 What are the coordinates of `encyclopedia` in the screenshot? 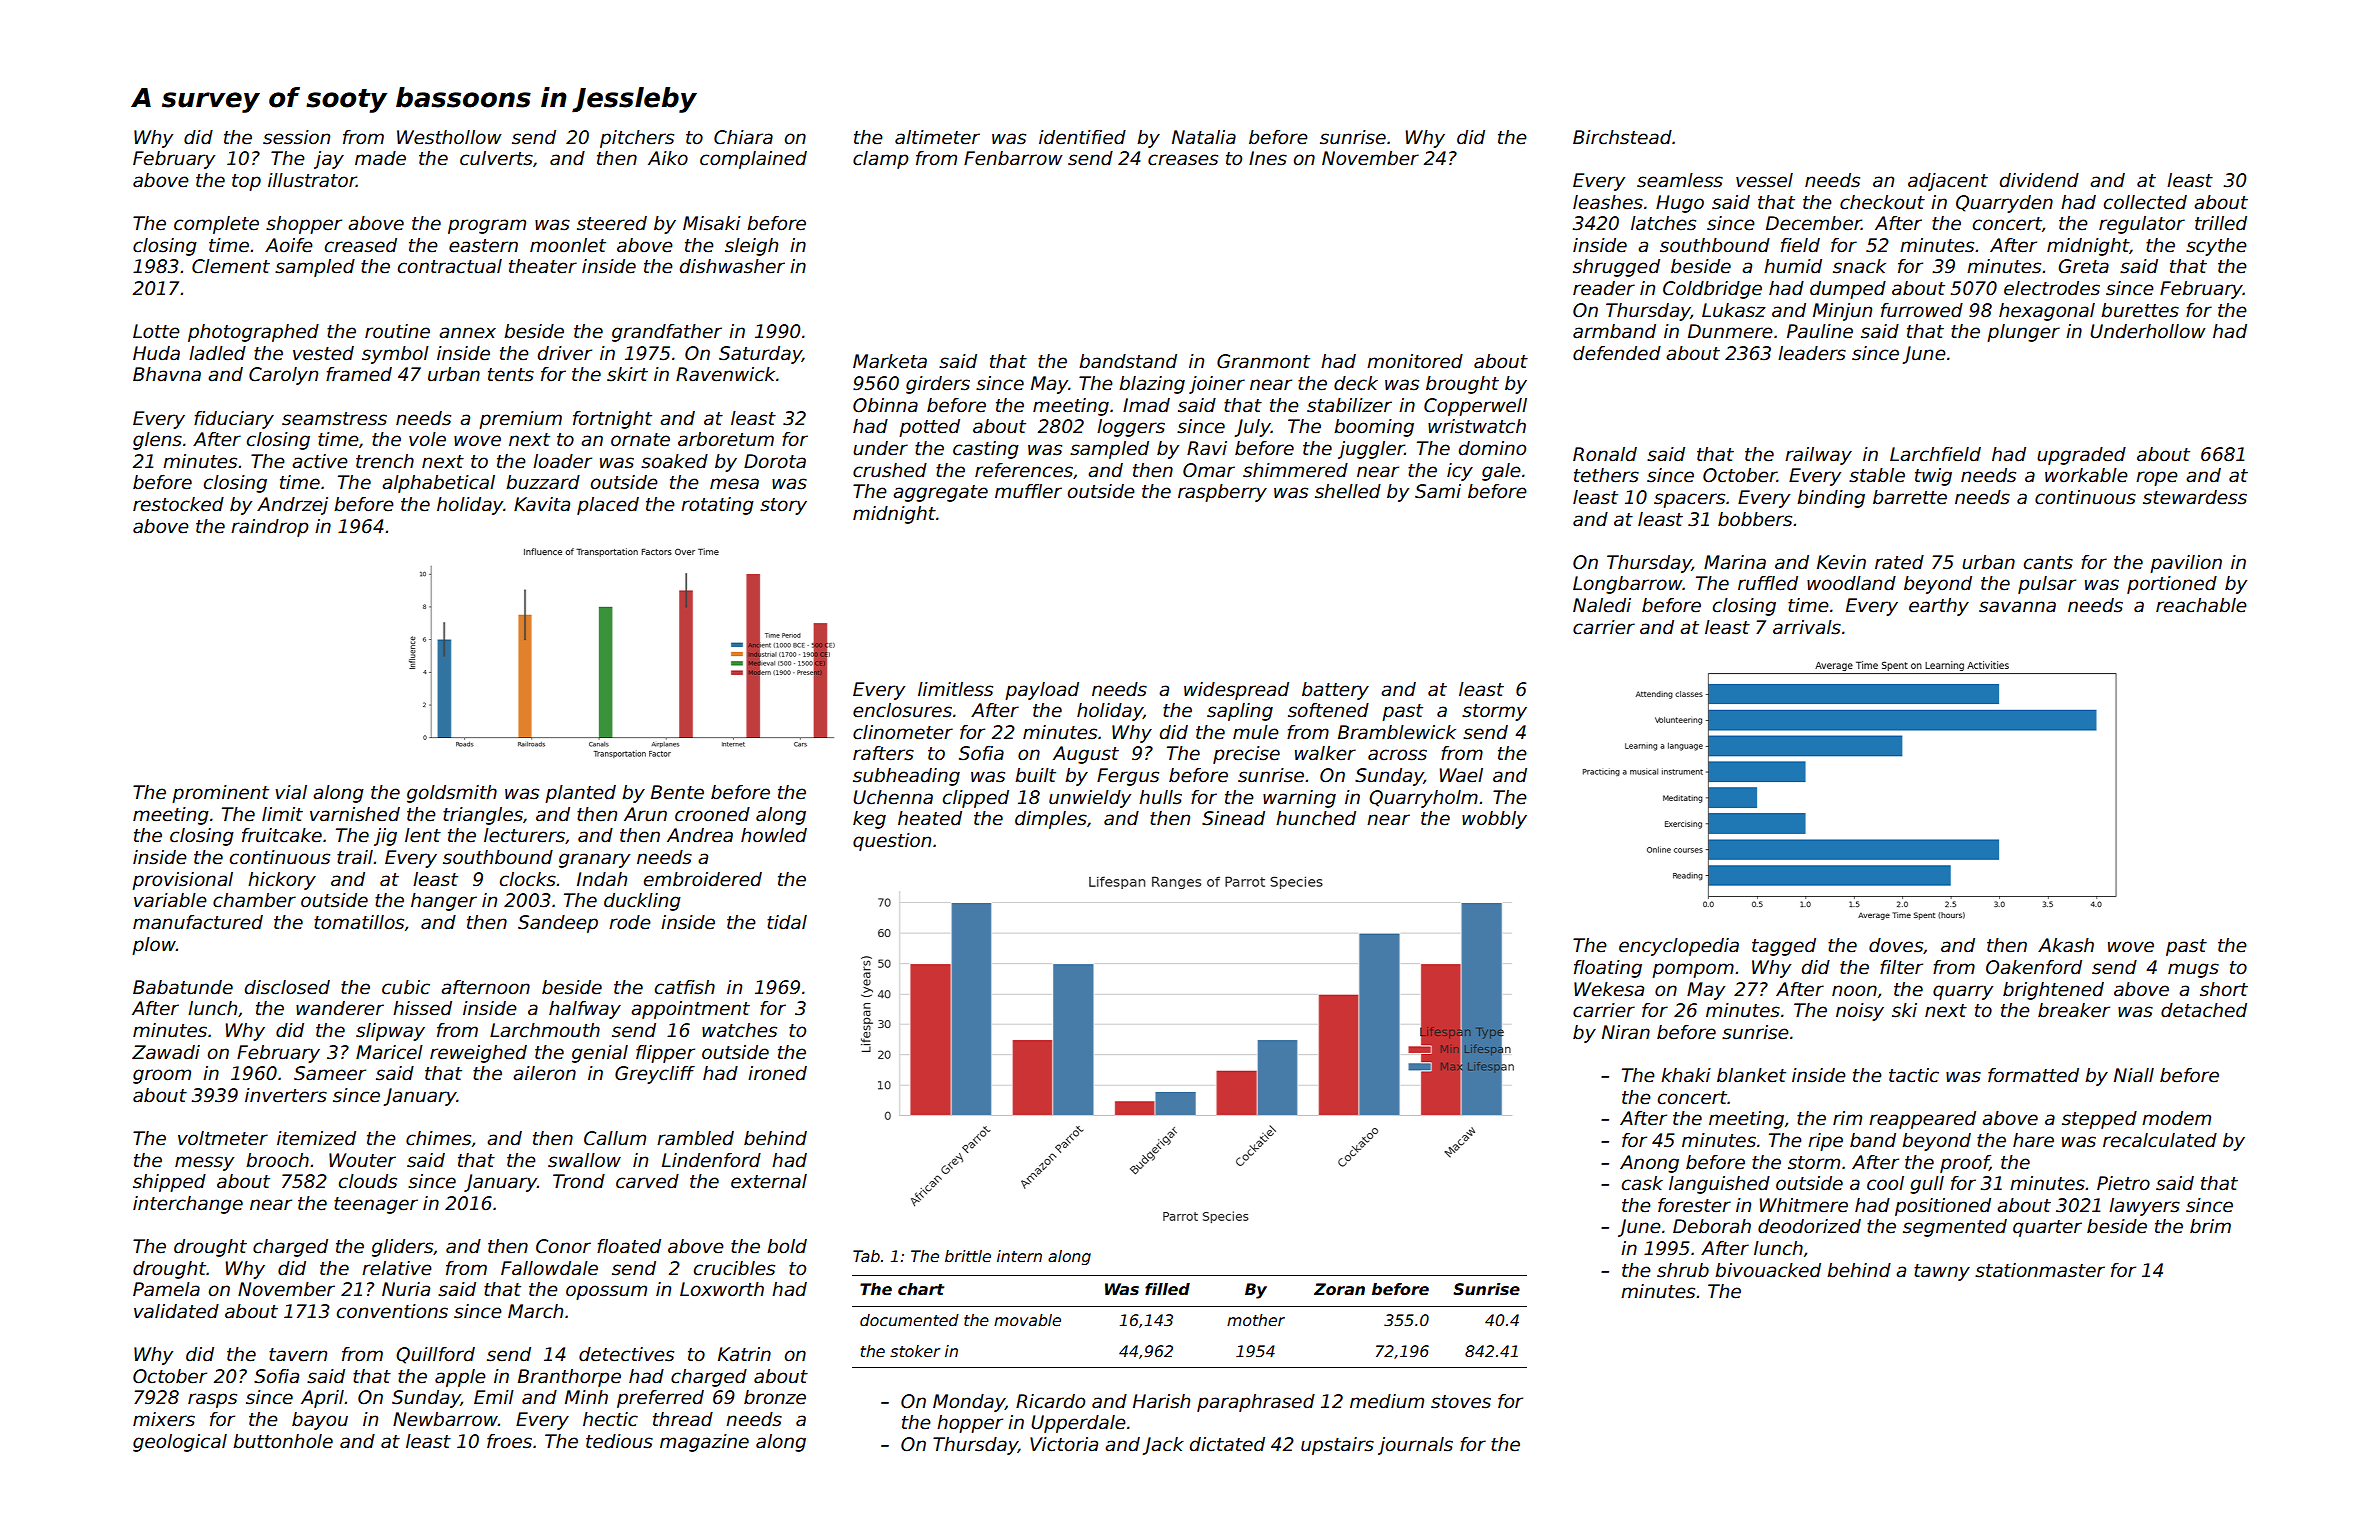 It's located at (1679, 947).
